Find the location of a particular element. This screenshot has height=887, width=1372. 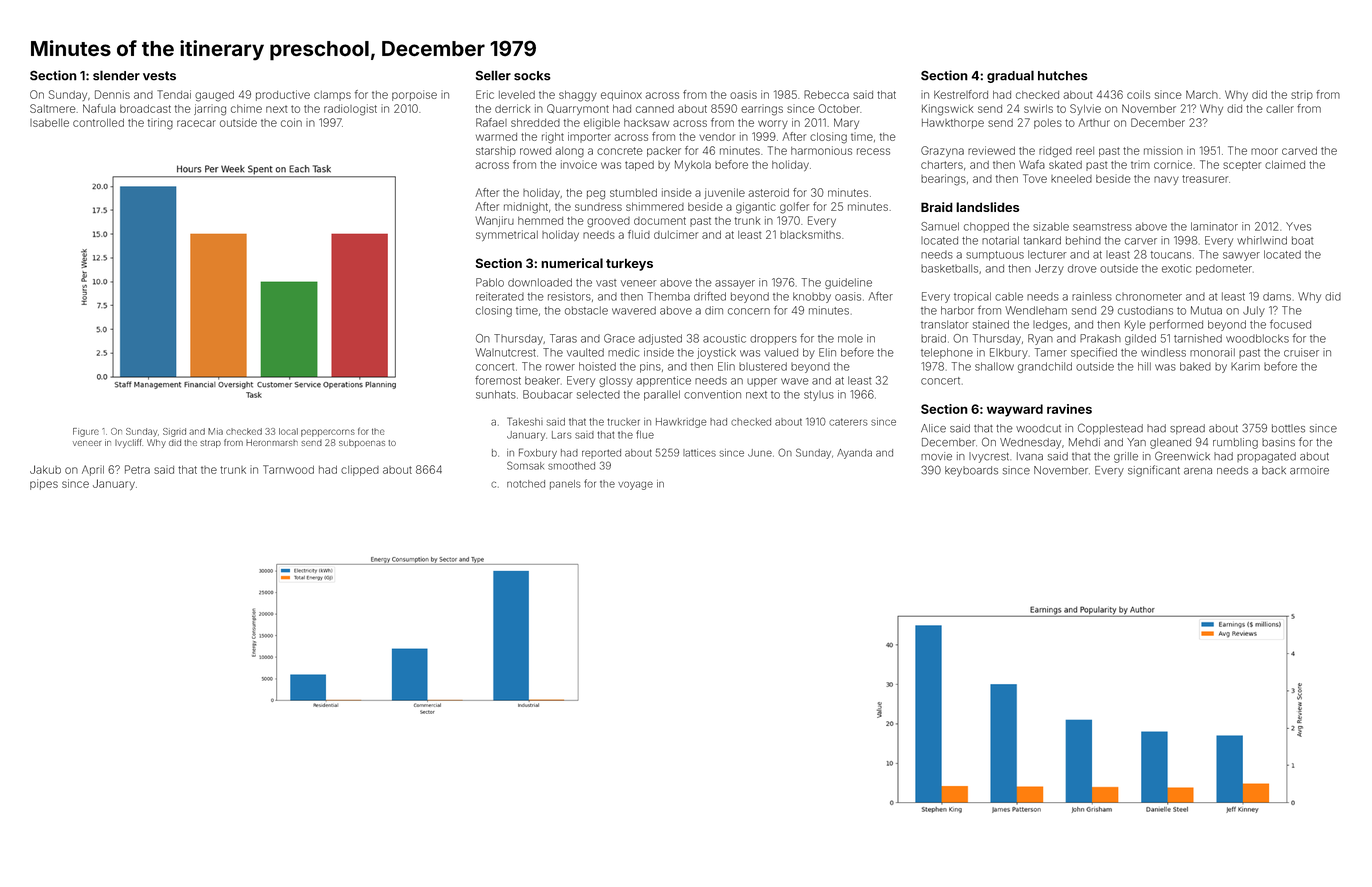

Mia is located at coordinates (215, 431).
